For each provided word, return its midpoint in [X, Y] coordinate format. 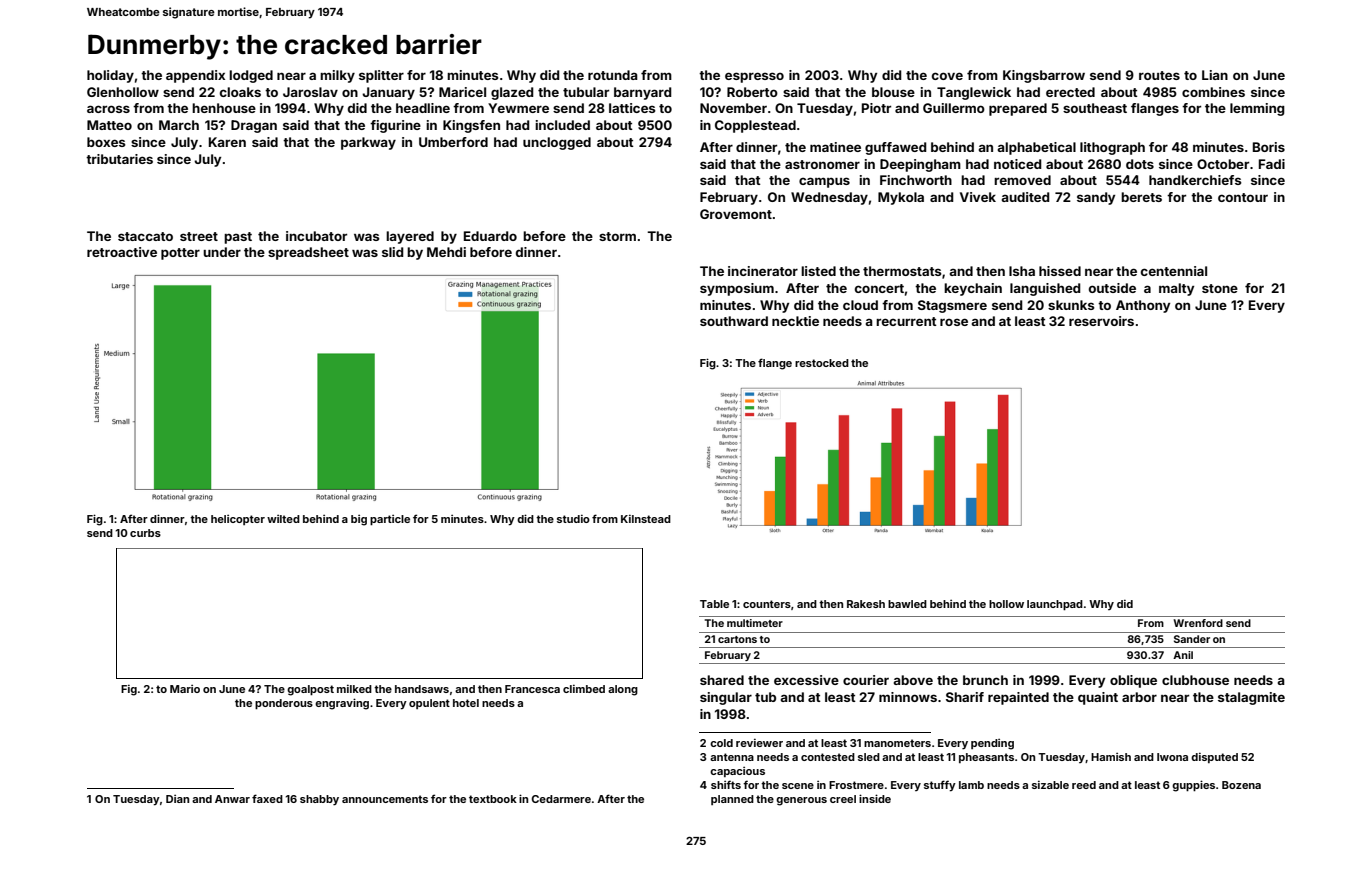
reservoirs [1101, 321]
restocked [822, 363]
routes [1159, 75]
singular [726, 698]
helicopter [238, 519]
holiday [110, 76]
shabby [319, 800]
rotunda [613, 75]
